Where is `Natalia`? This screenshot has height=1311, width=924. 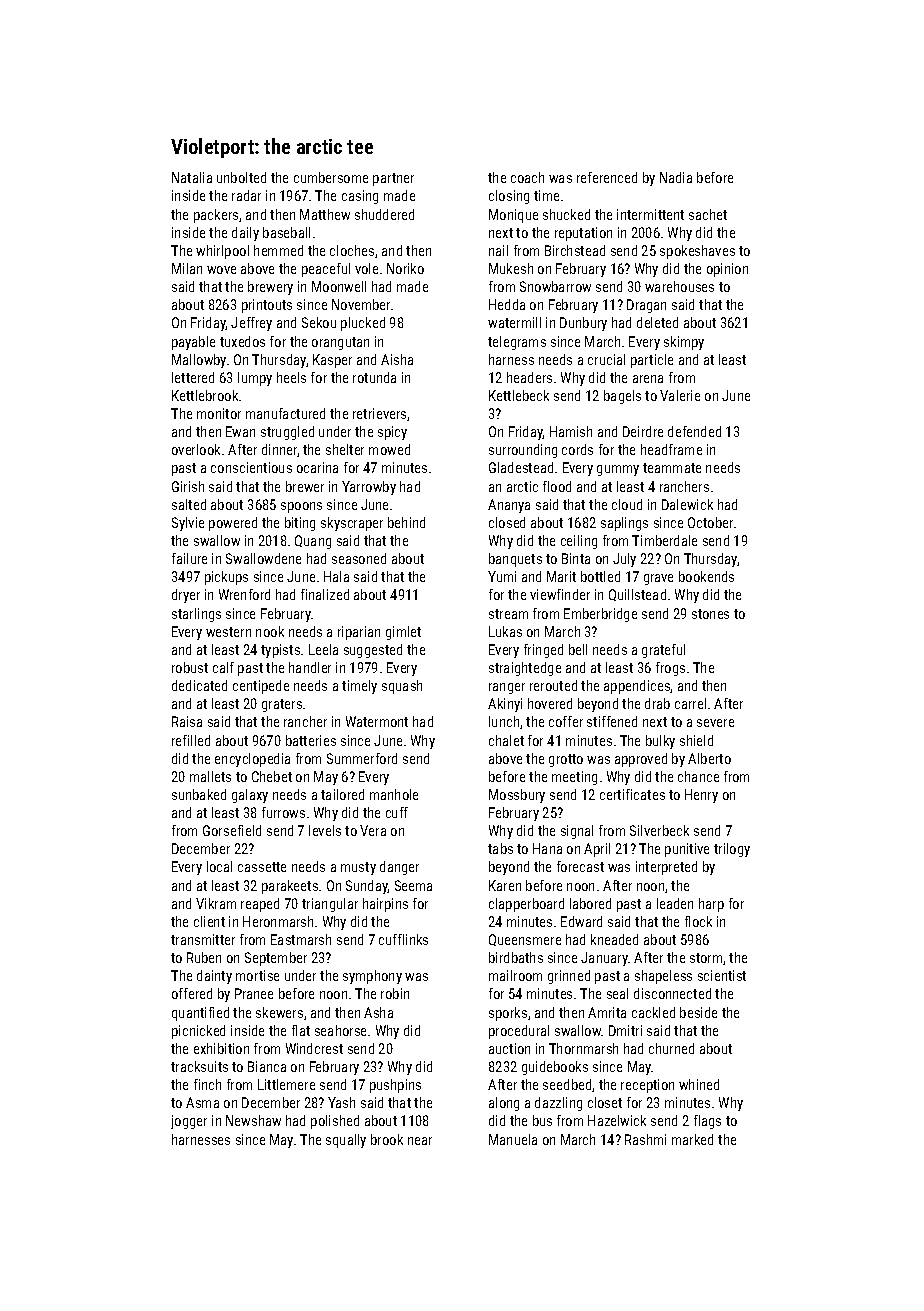
Natalia is located at coordinates (192, 177).
